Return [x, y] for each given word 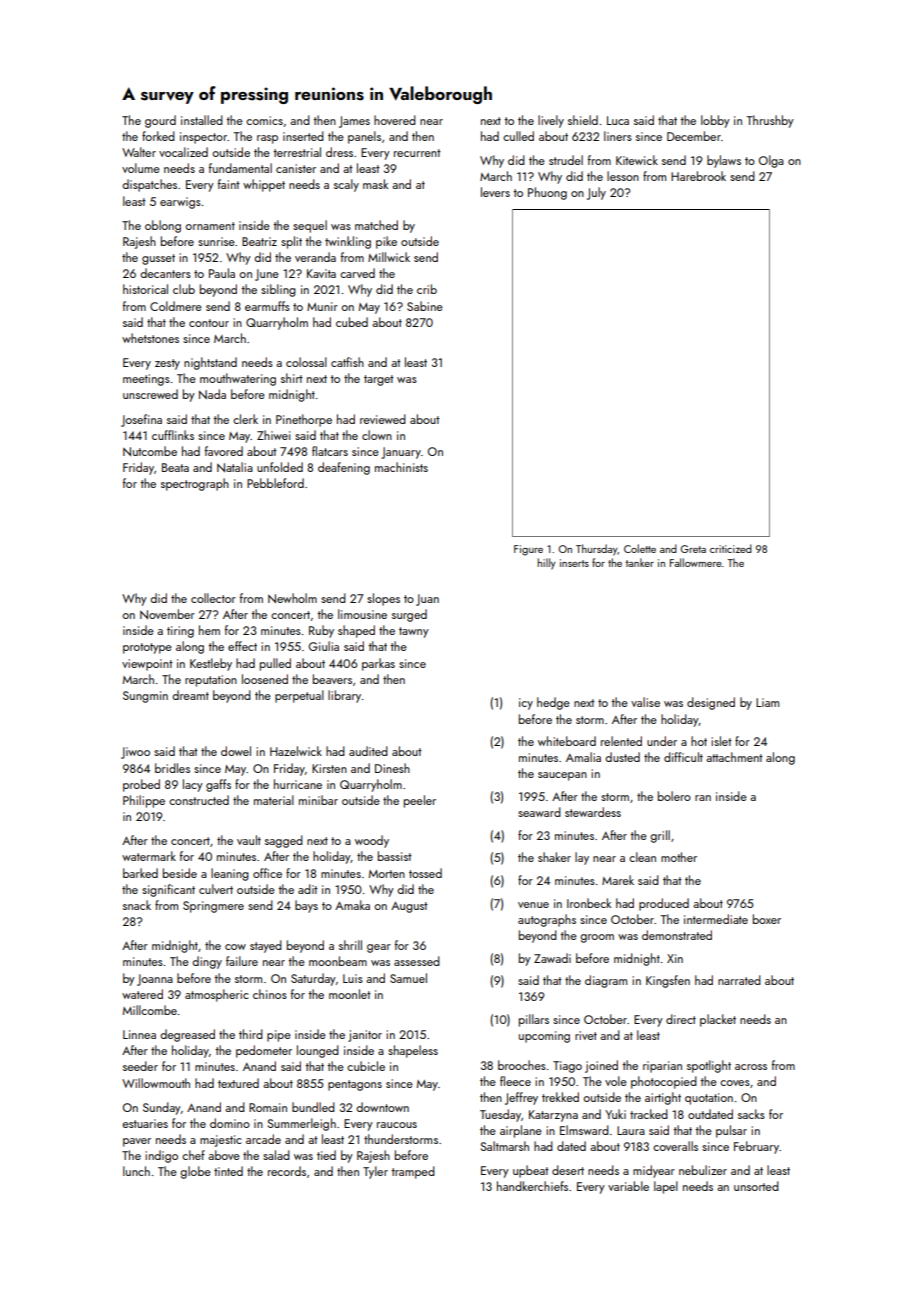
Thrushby [770, 121]
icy [526, 704]
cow [235, 947]
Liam [767, 702]
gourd [160, 121]
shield [583, 120]
